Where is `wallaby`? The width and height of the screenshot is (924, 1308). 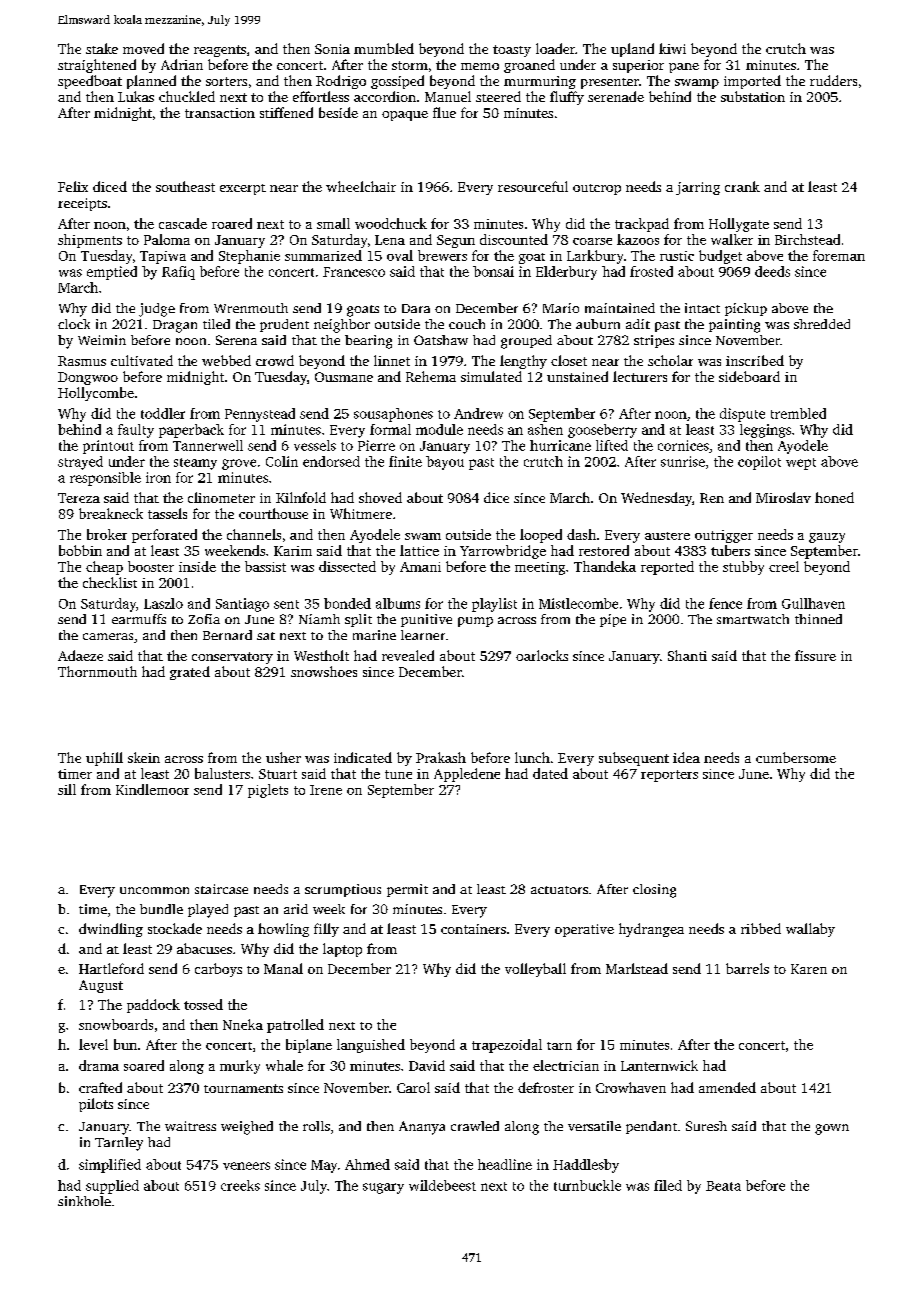
wallaby is located at coordinates (810, 930).
